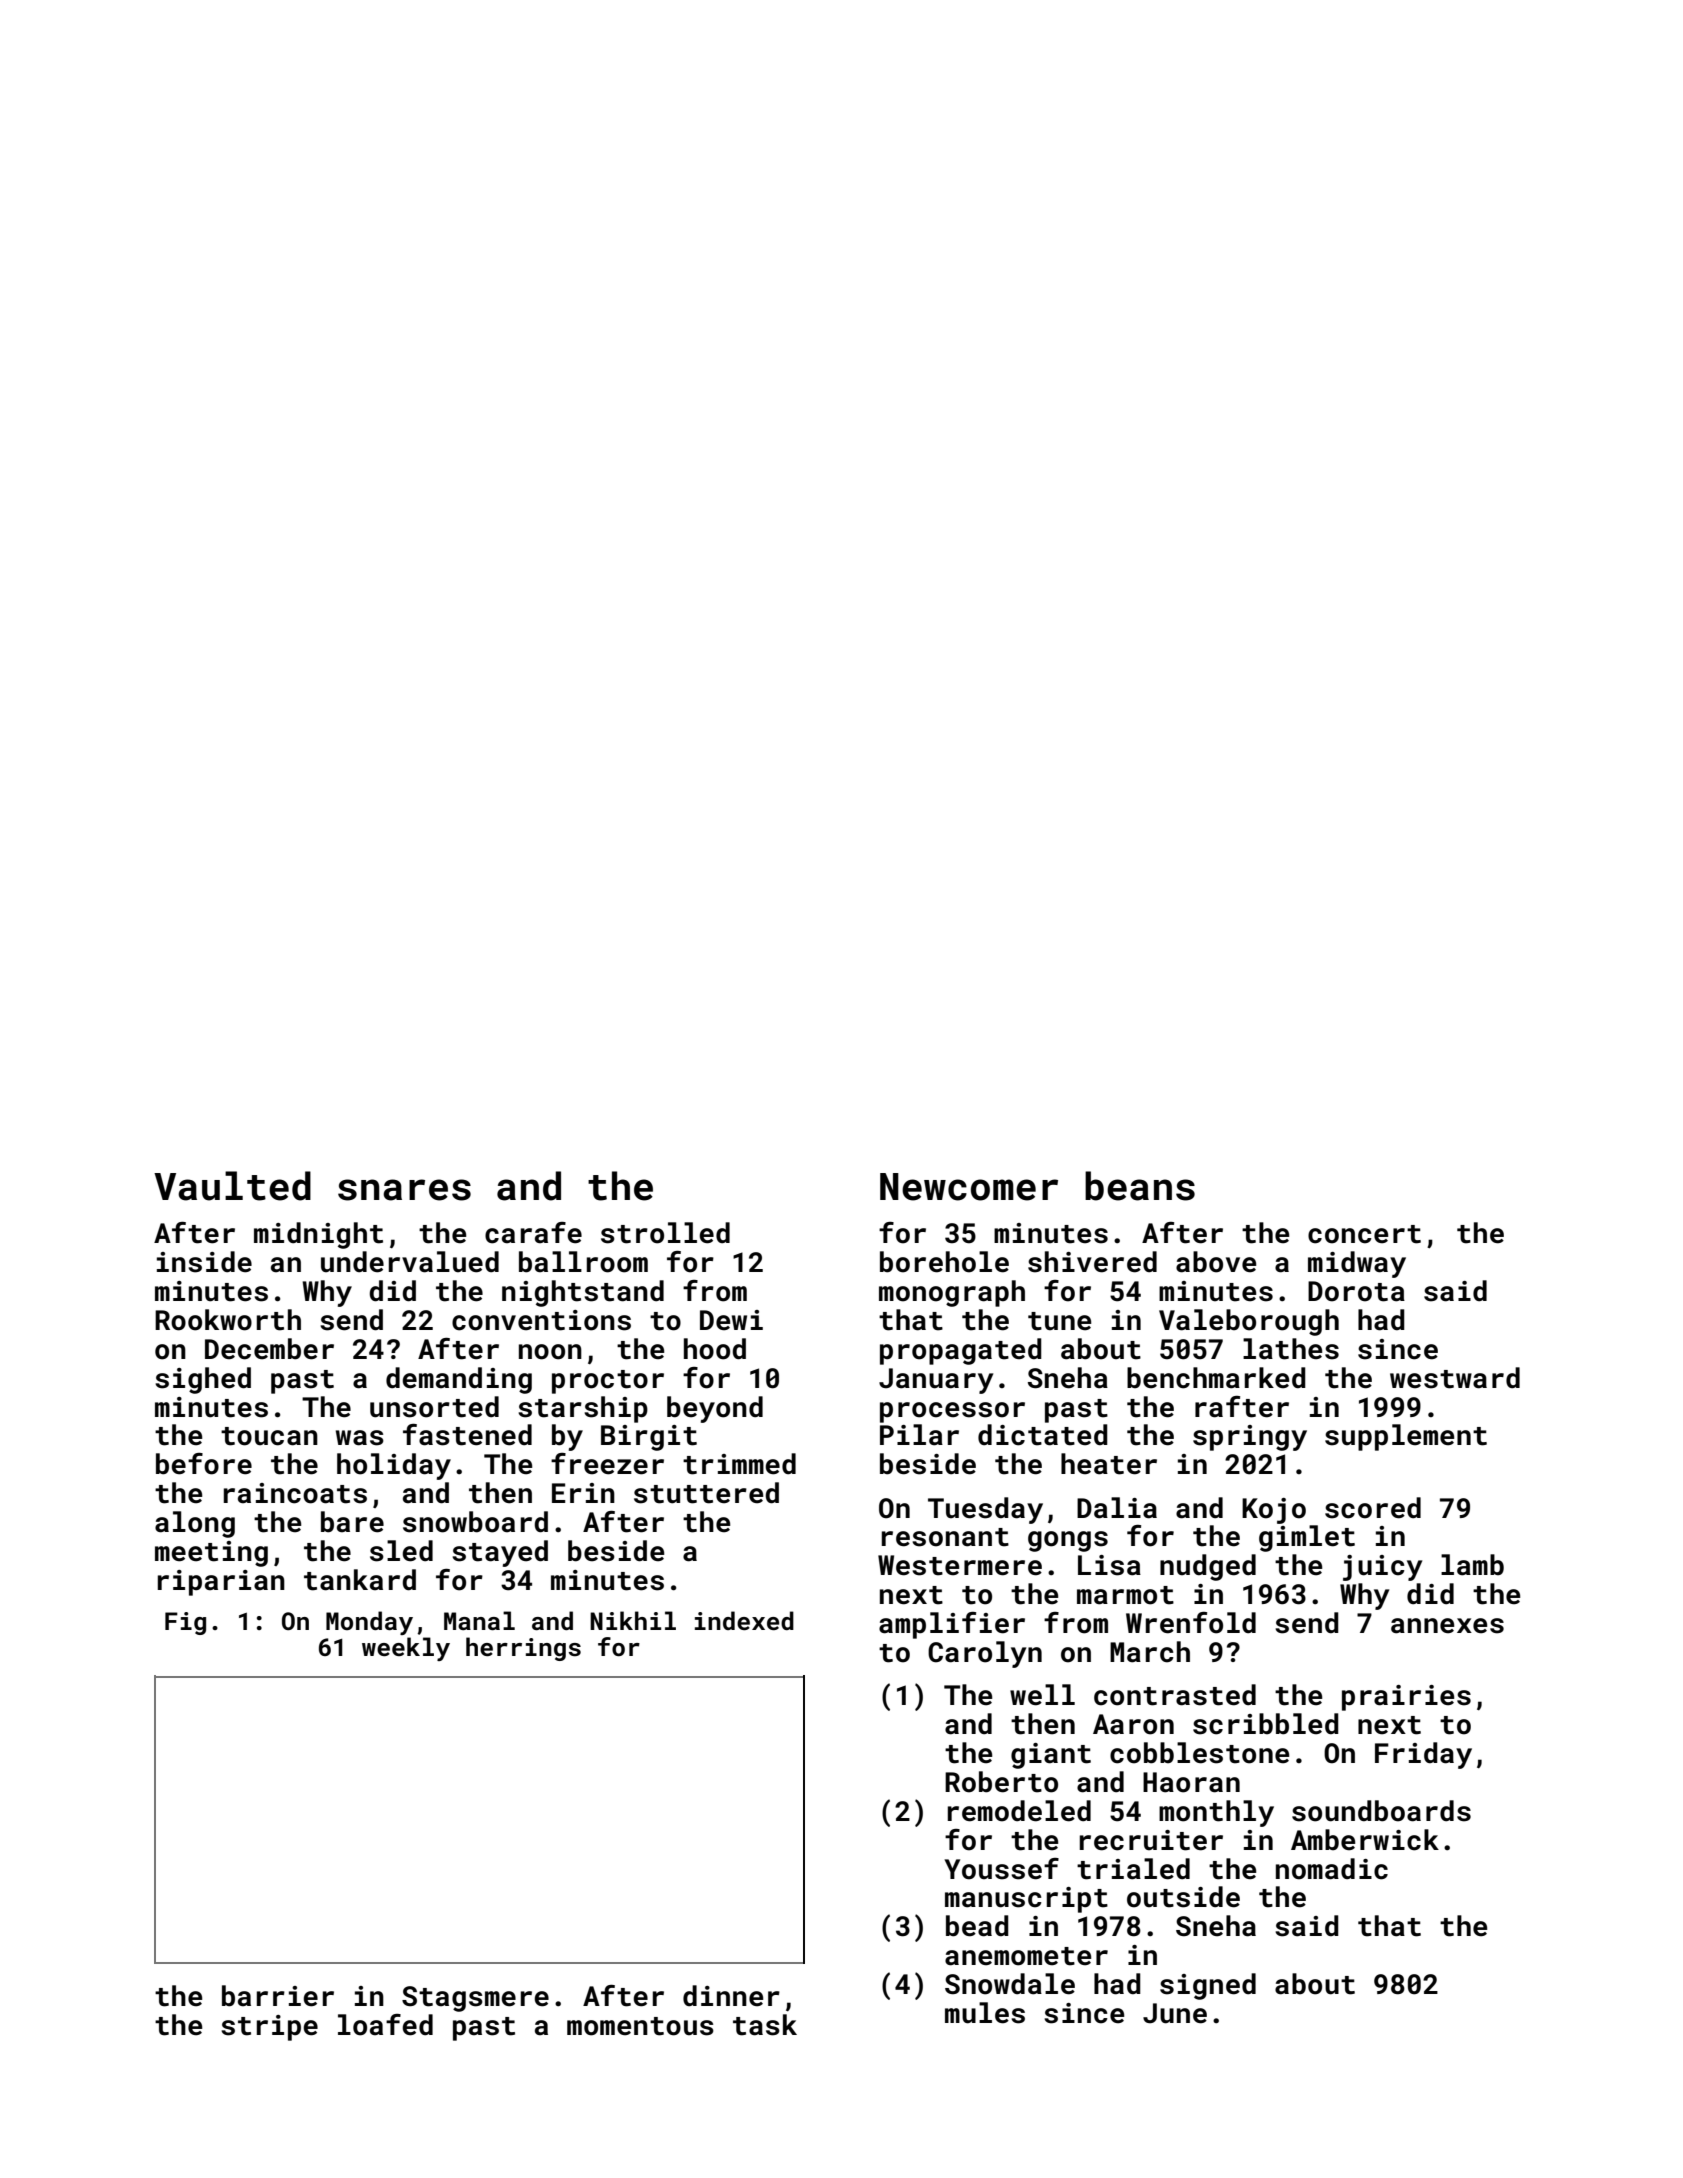 This screenshot has width=1683, height=2178. What do you see at coordinates (475, 1999) in the screenshot?
I see `Stagsmere` at bounding box center [475, 1999].
